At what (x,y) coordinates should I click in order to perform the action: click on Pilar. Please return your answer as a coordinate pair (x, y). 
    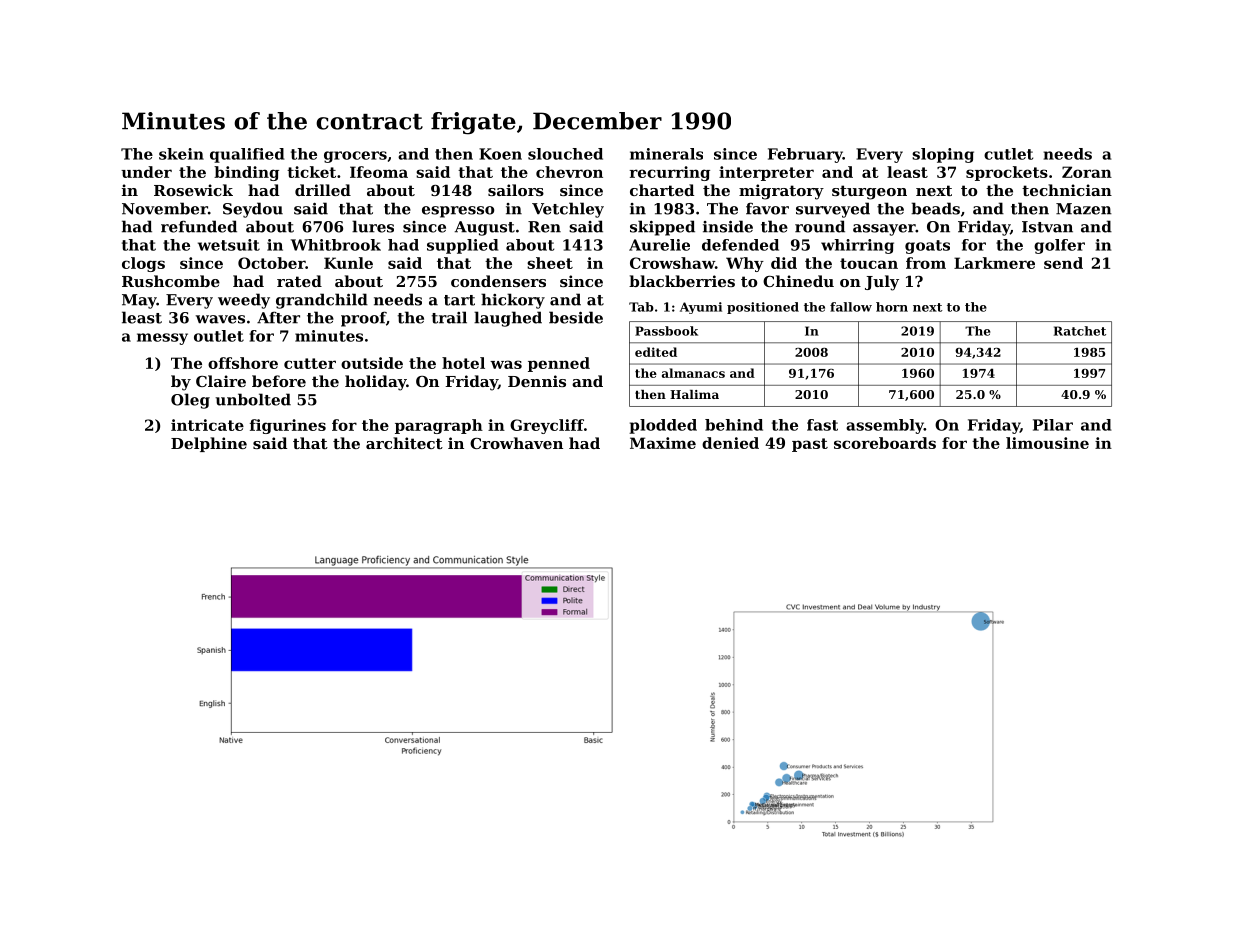
    Looking at the image, I should click on (1053, 425).
